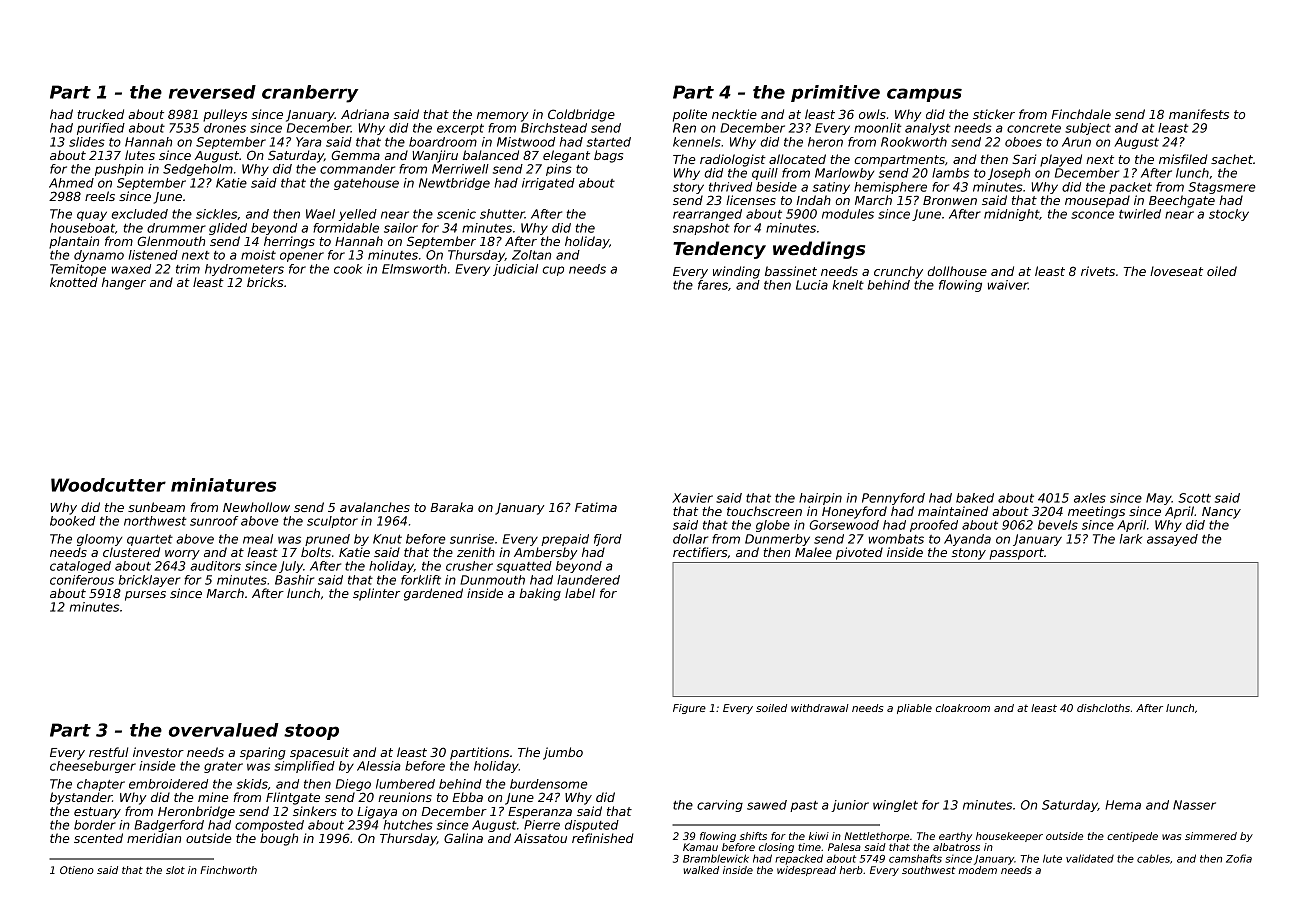 The image size is (1308, 924). What do you see at coordinates (1103, 708) in the screenshot?
I see `dishcloths` at bounding box center [1103, 708].
